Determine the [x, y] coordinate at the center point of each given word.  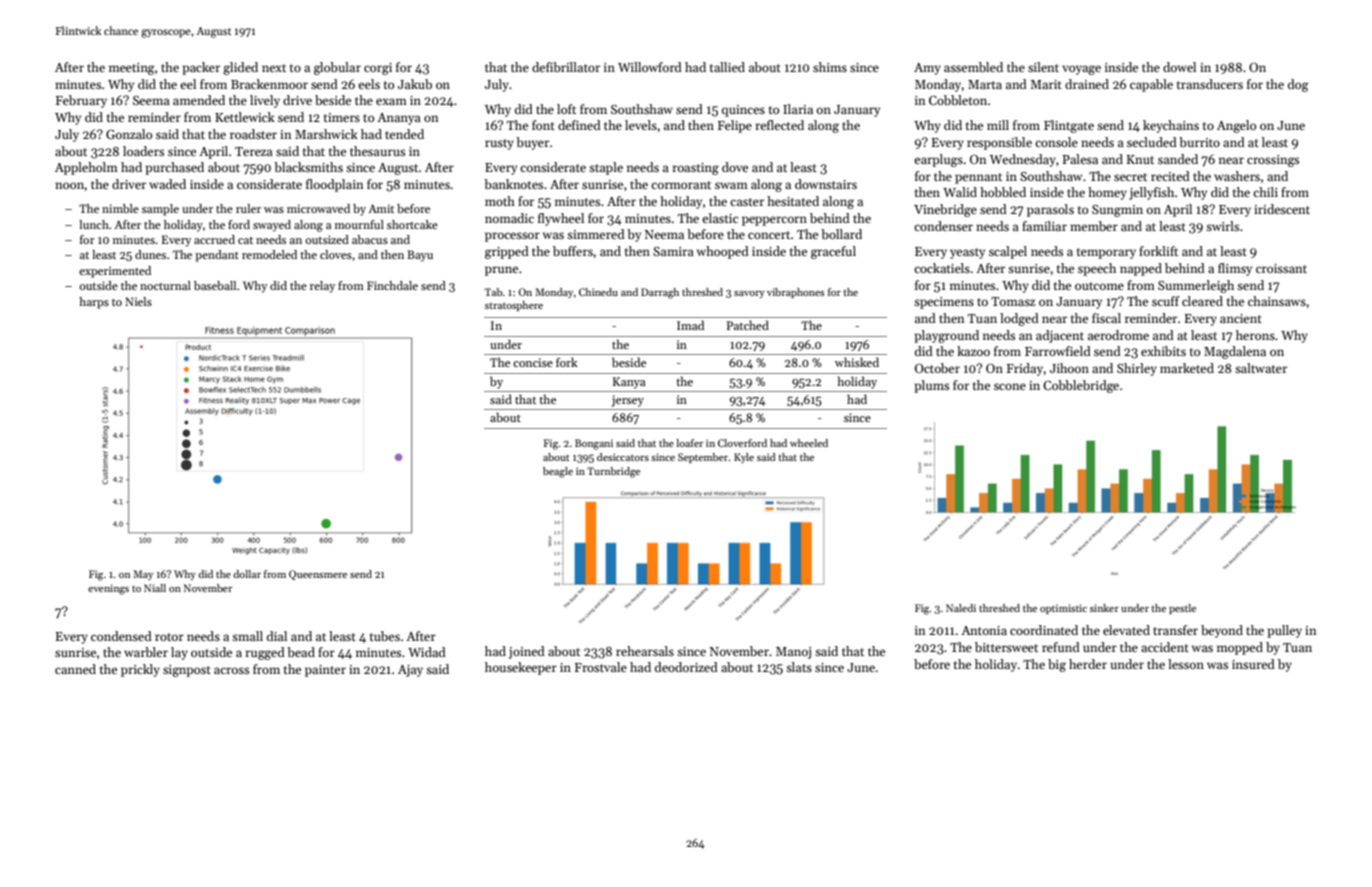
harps [94, 303]
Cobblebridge [1081, 386]
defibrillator [566, 67]
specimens [944, 303]
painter [325, 671]
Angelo [1236, 126]
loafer [689, 443]
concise [533, 362]
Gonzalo [129, 134]
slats [799, 667]
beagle [558, 472]
